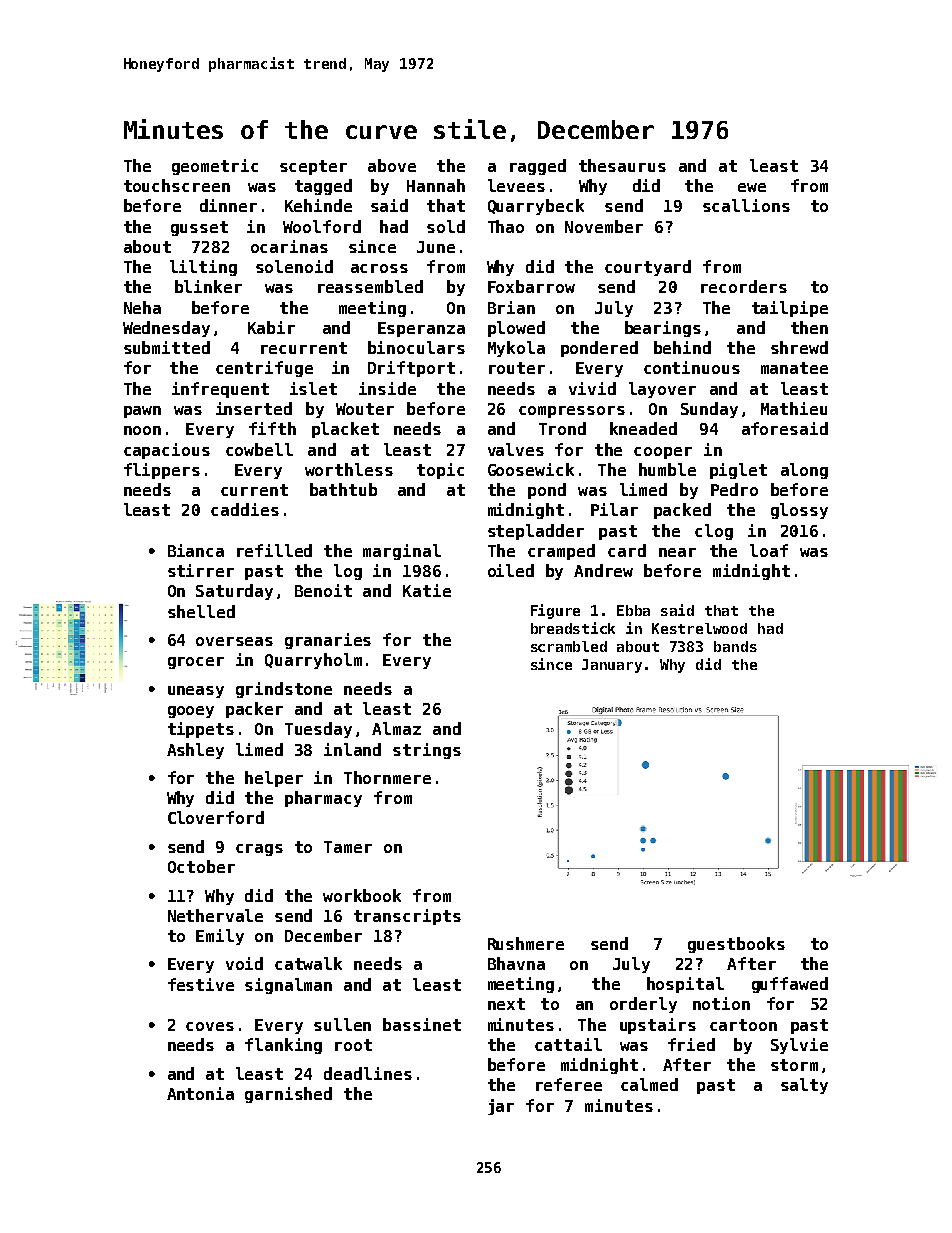 This image has height=1233, width=952. Describe the element at coordinates (735, 646) in the image. I see `bands` at that location.
